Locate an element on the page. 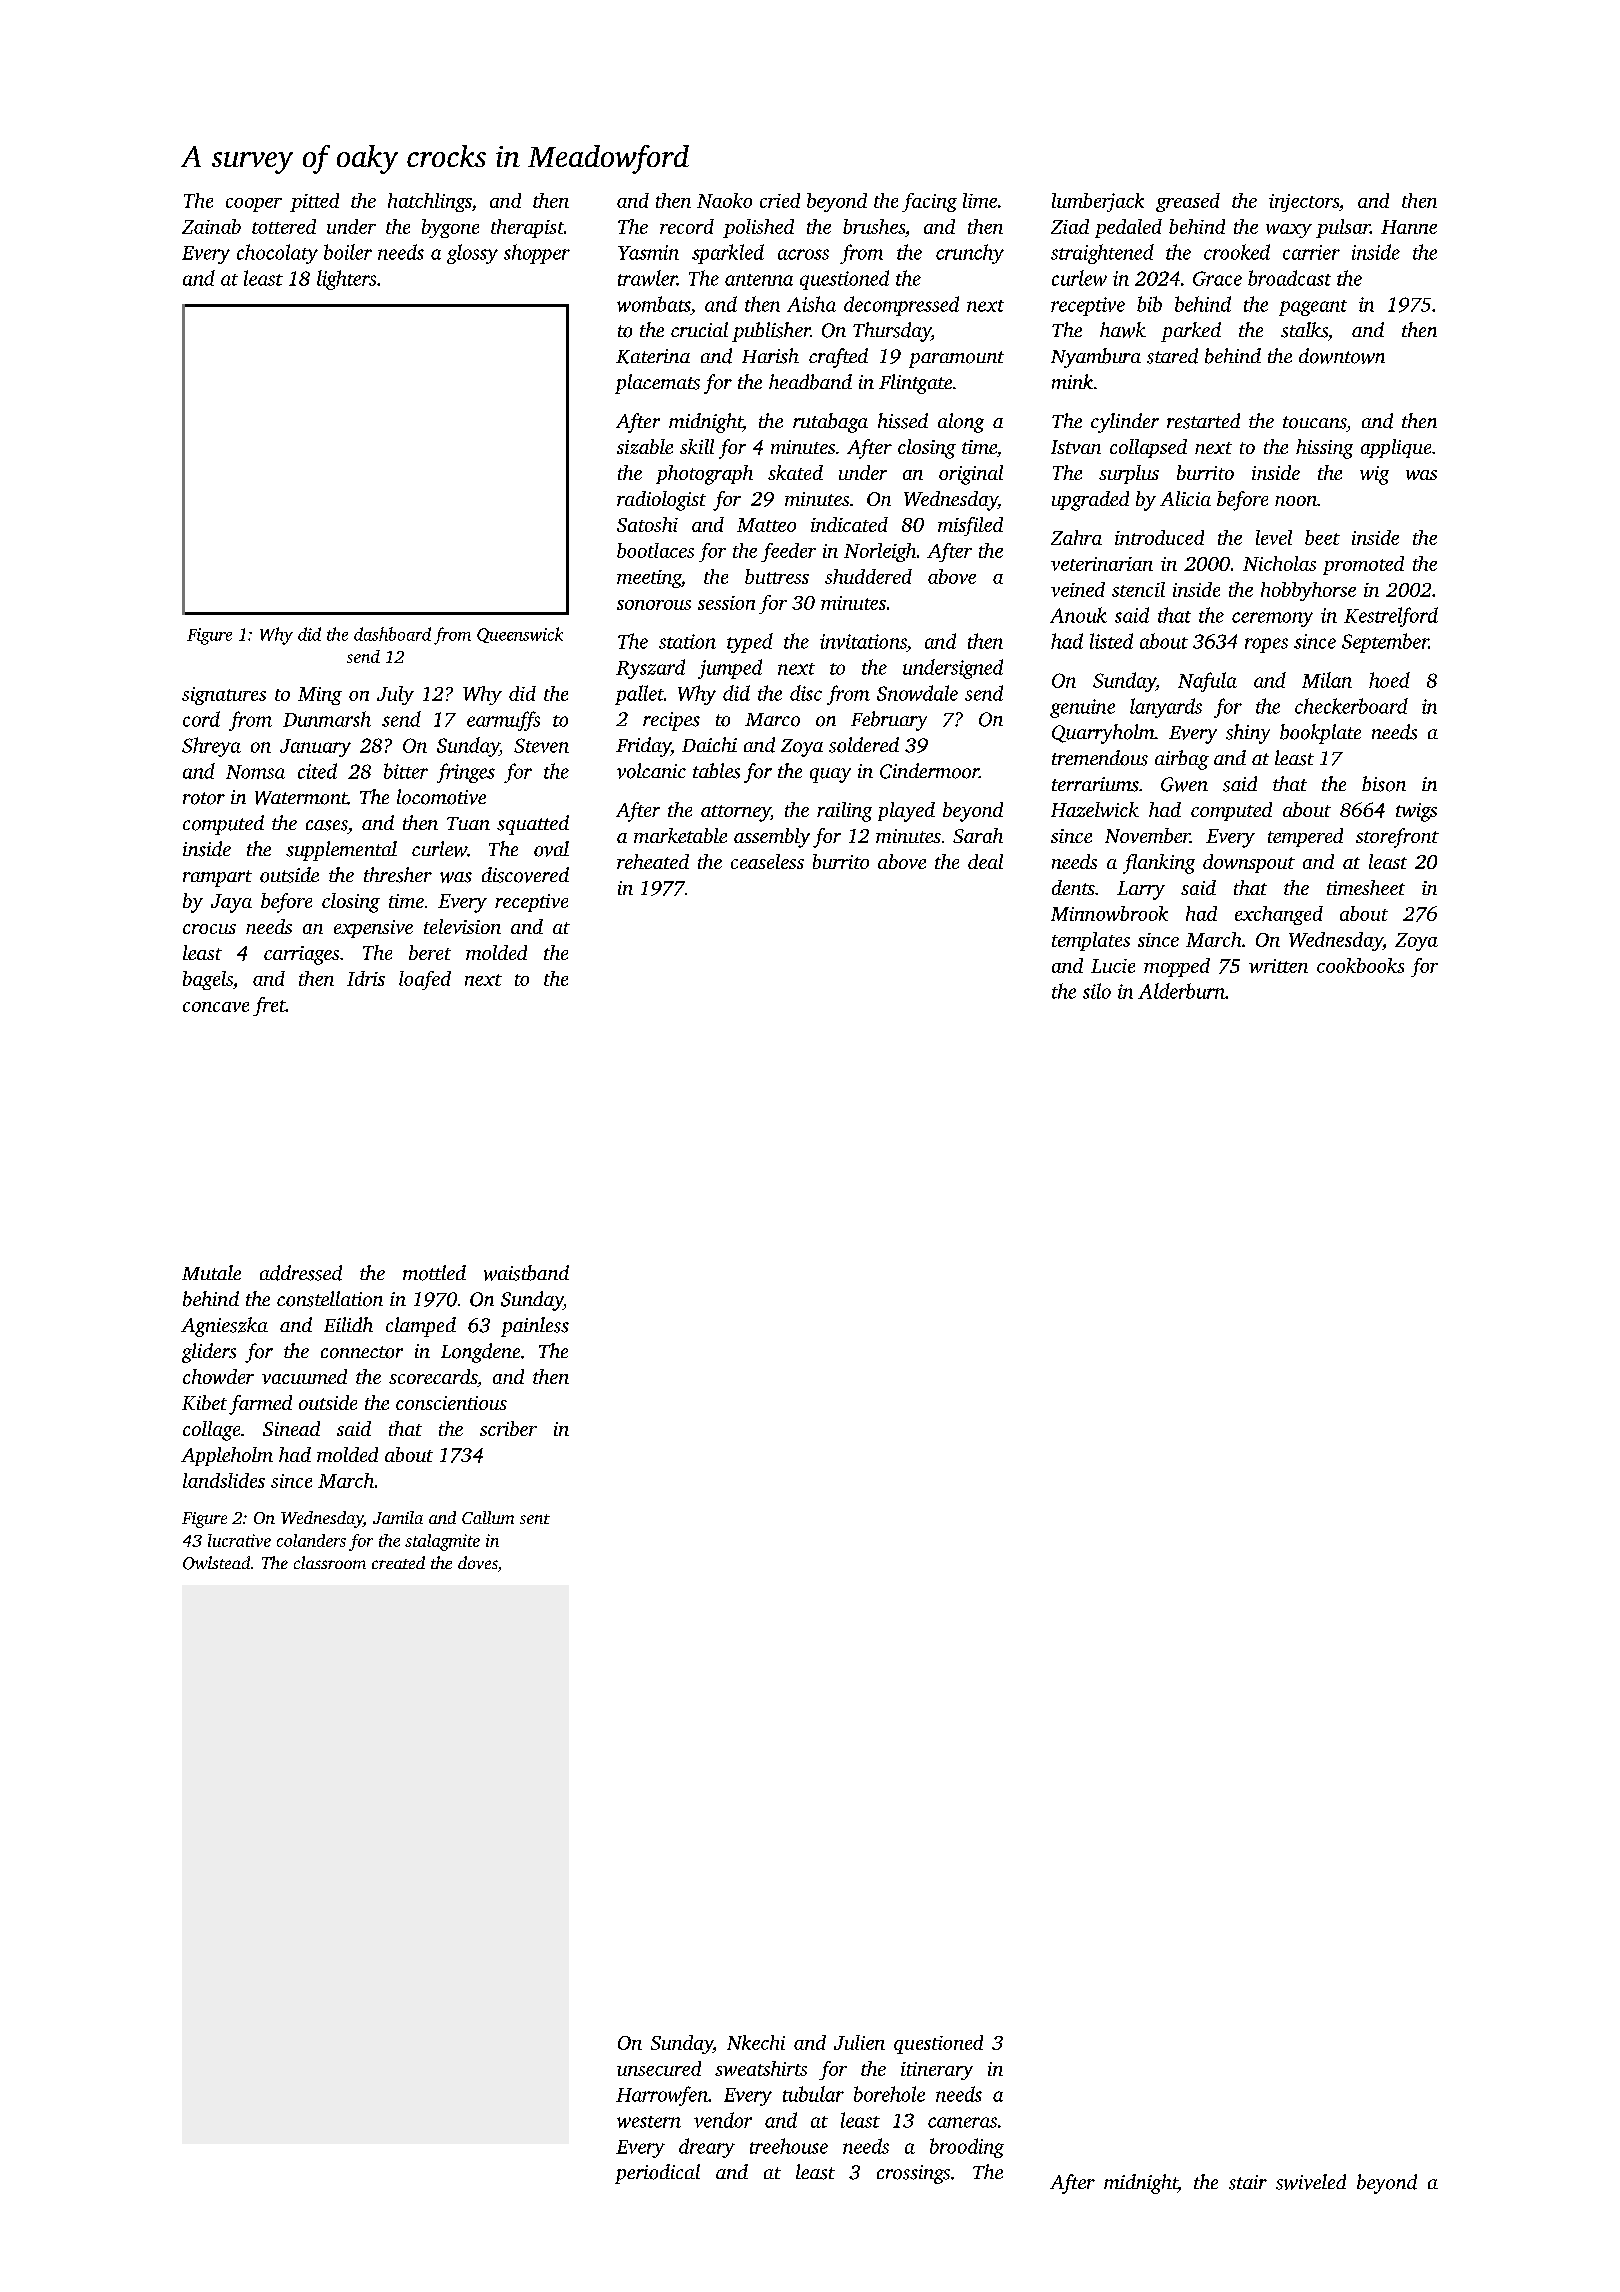 The image size is (1620, 2292). rampart is located at coordinates (217, 878).
